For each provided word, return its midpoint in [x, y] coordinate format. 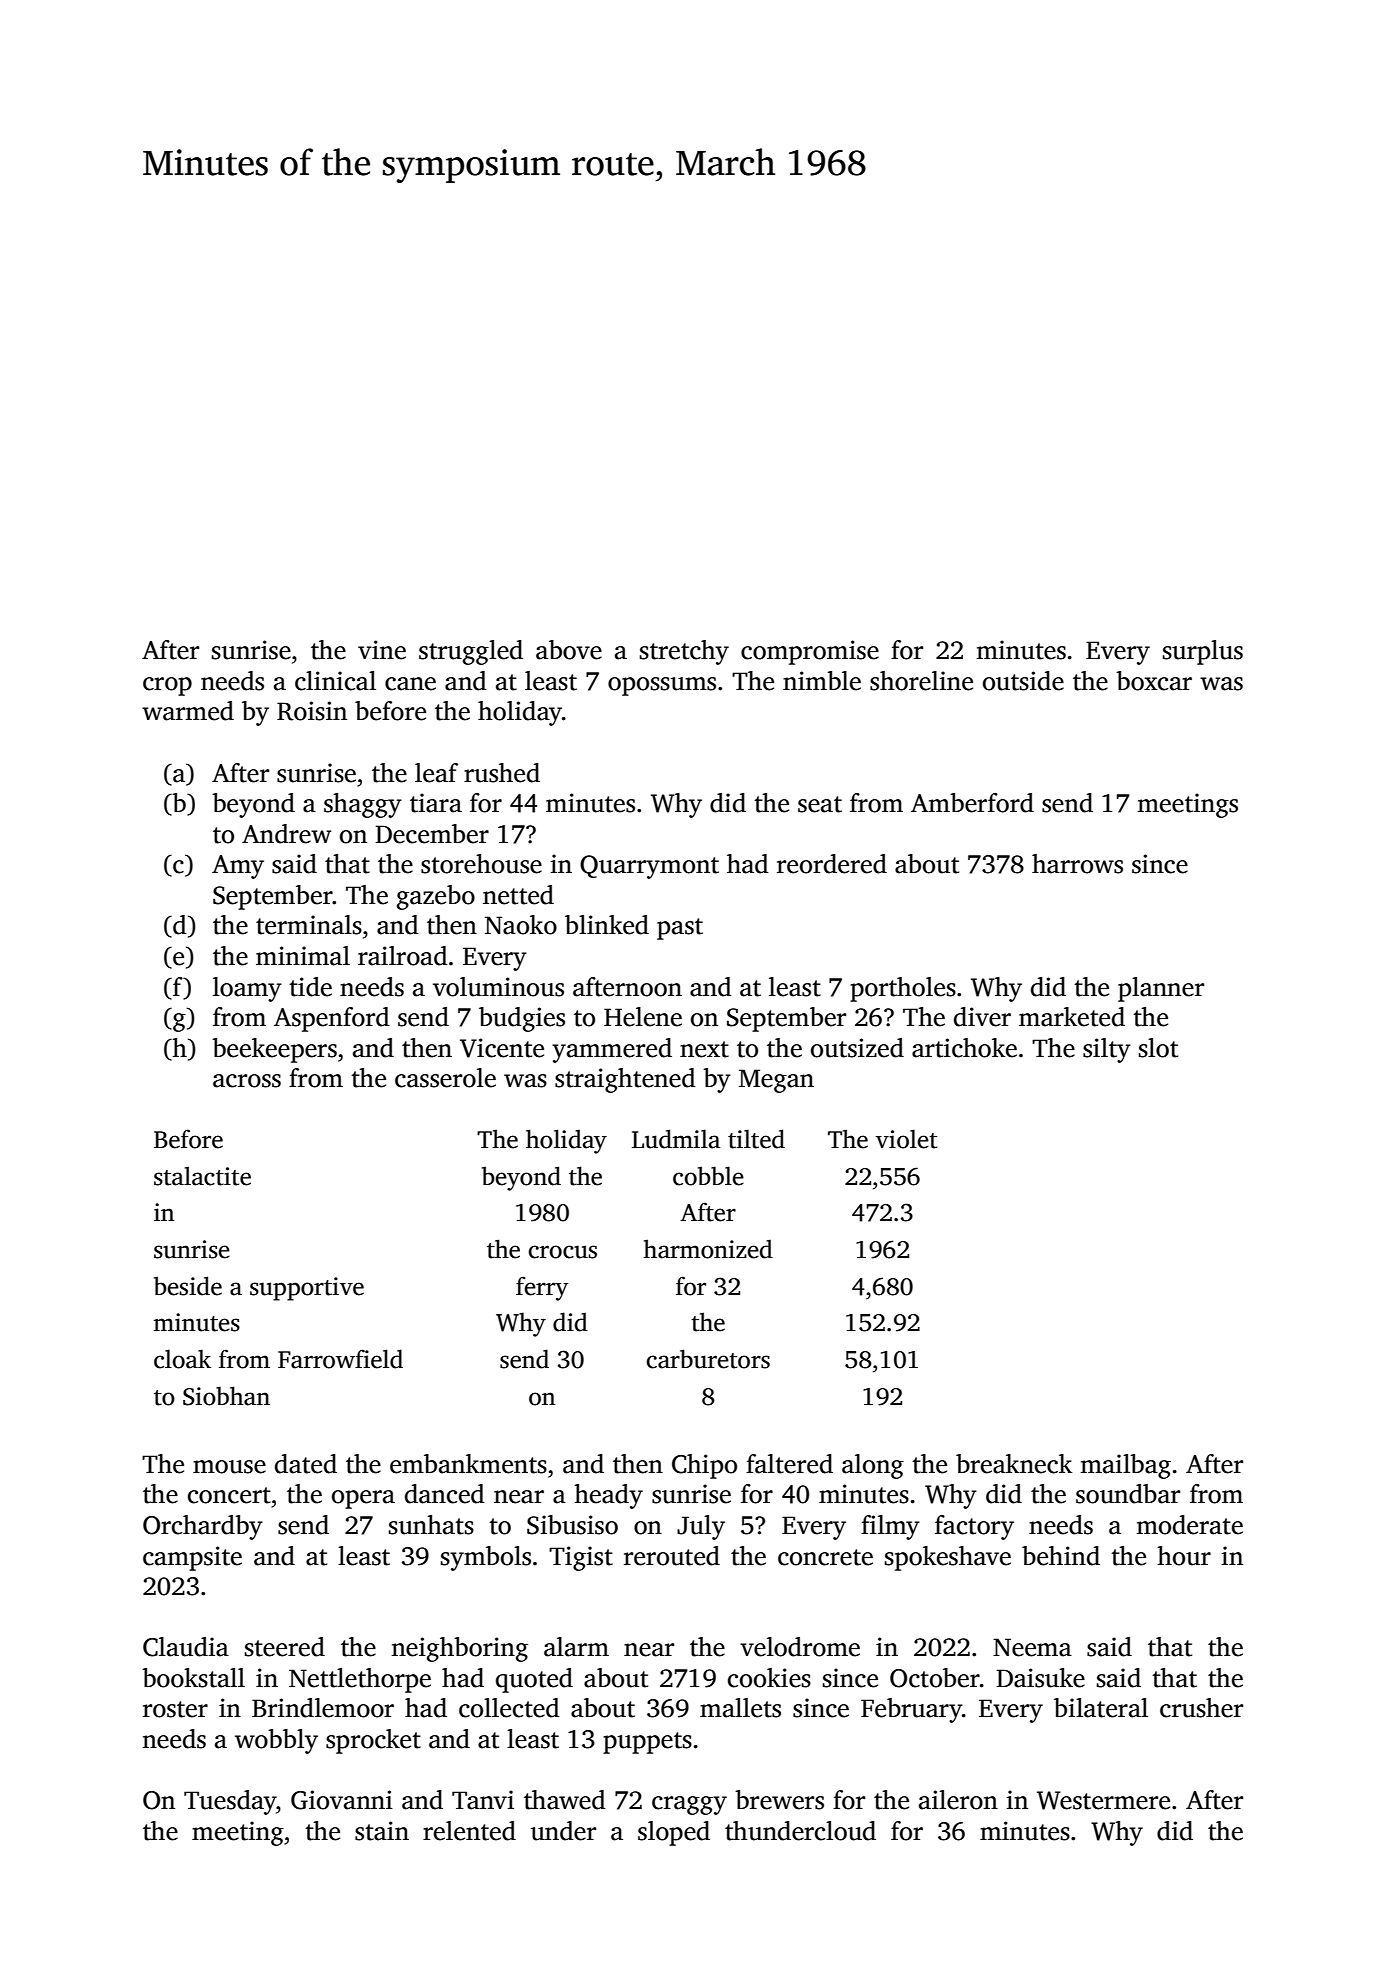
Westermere [1103, 1800]
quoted [534, 1680]
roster [175, 1709]
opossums [662, 686]
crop [167, 686]
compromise [810, 652]
